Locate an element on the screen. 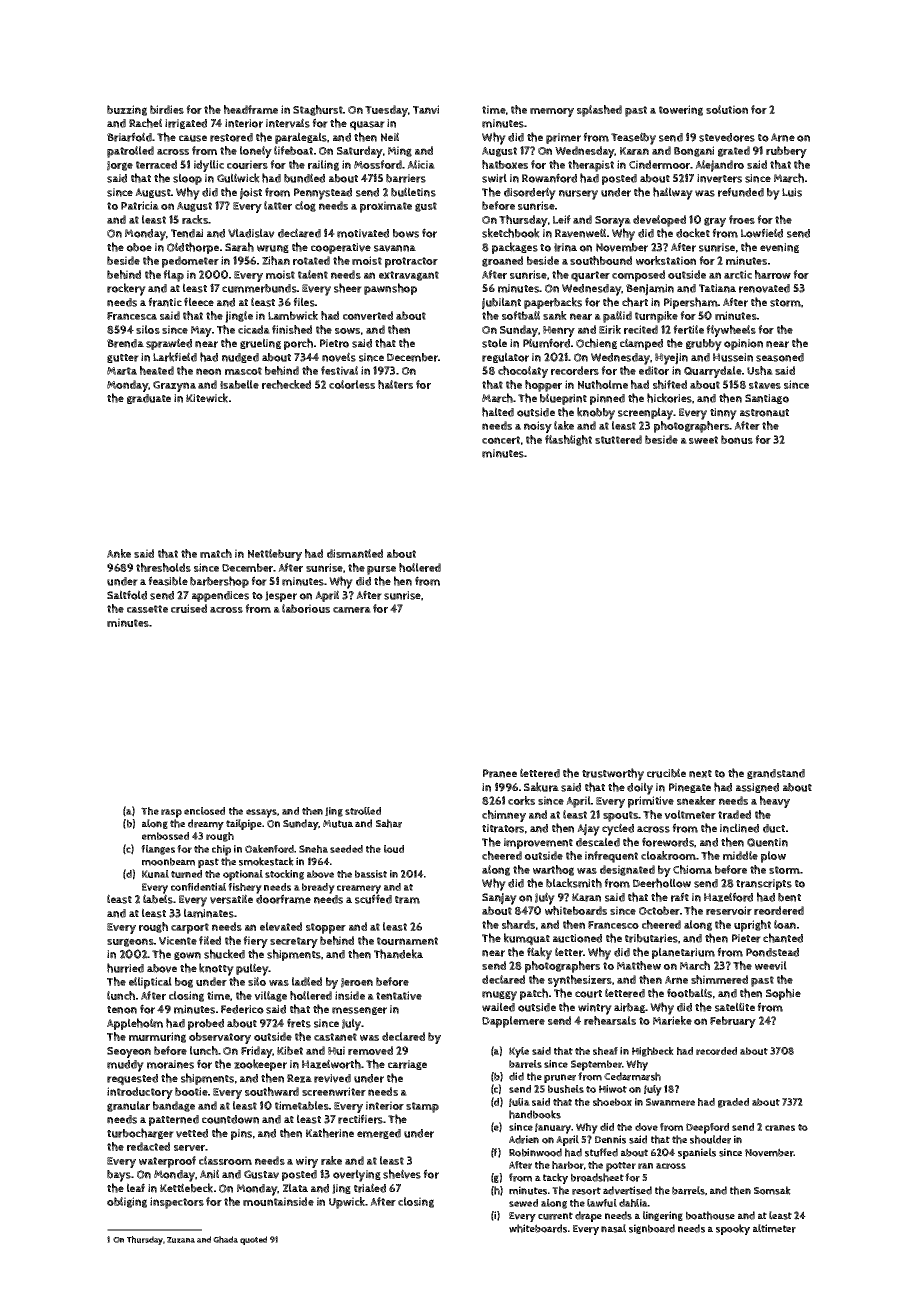  next is located at coordinates (700, 774).
